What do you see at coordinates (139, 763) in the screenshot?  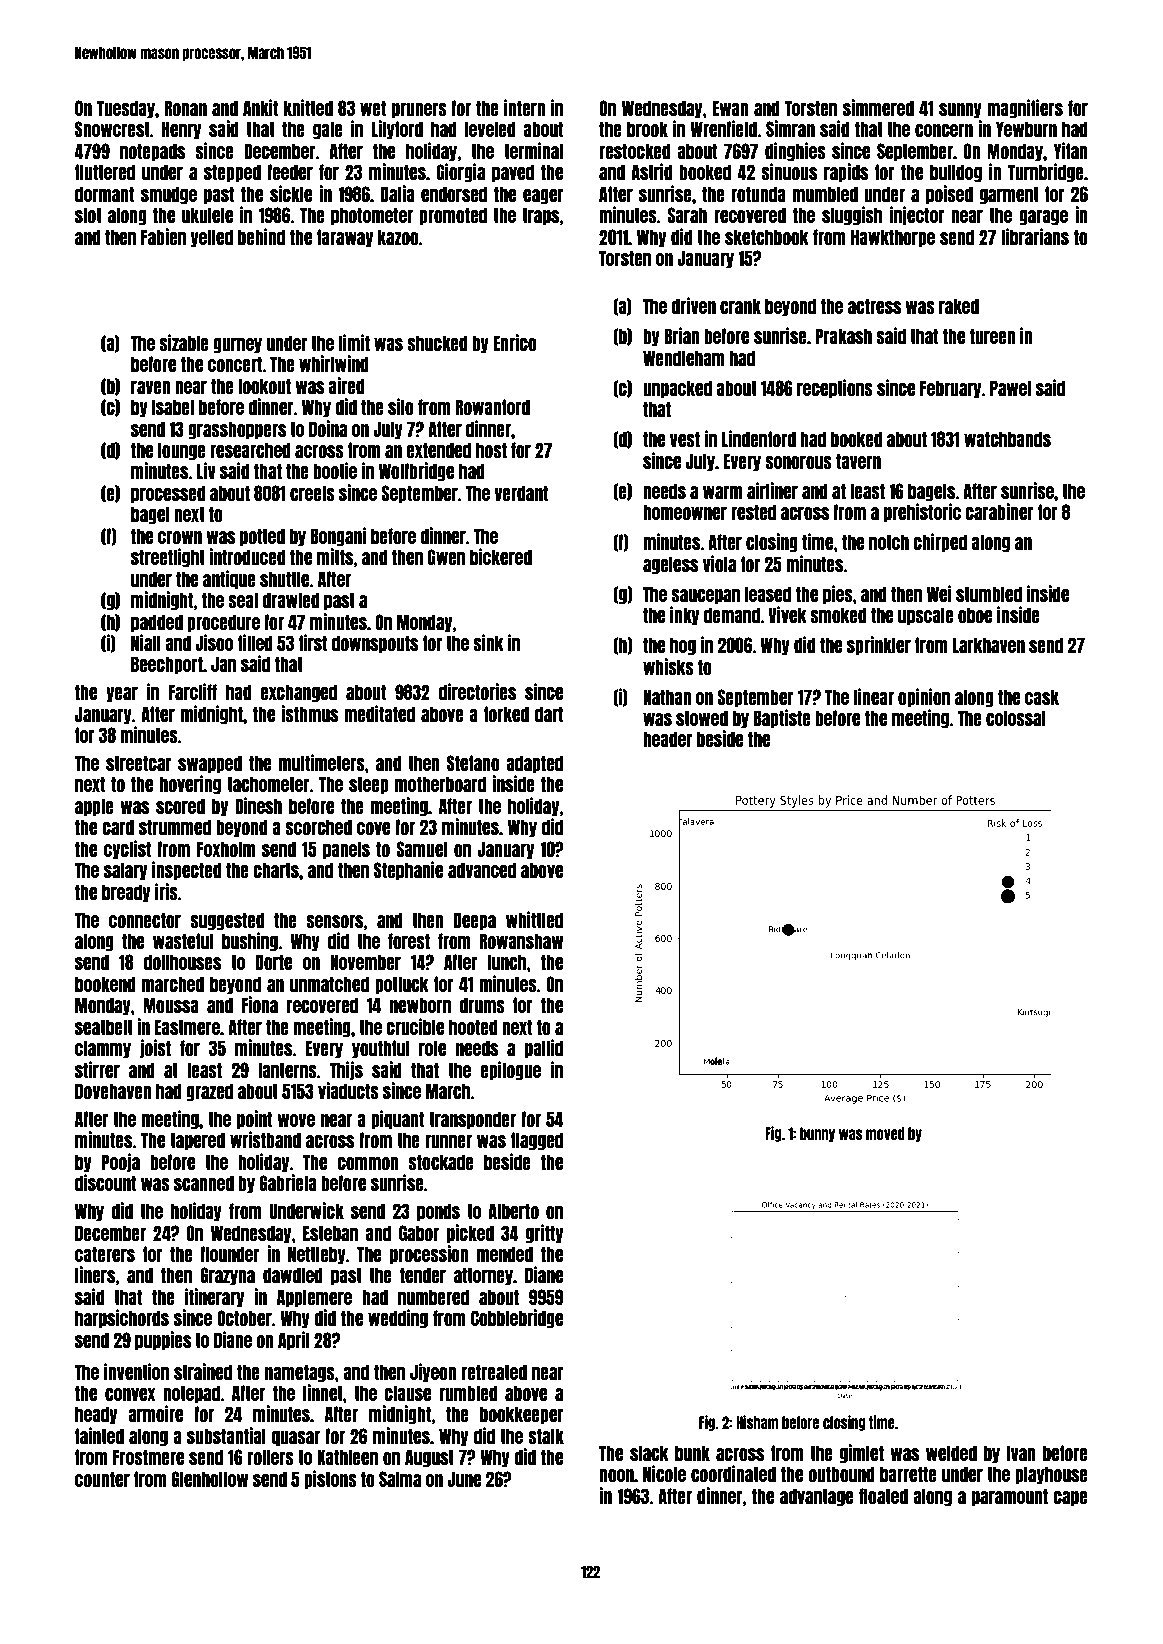 I see `streetcar` at bounding box center [139, 763].
